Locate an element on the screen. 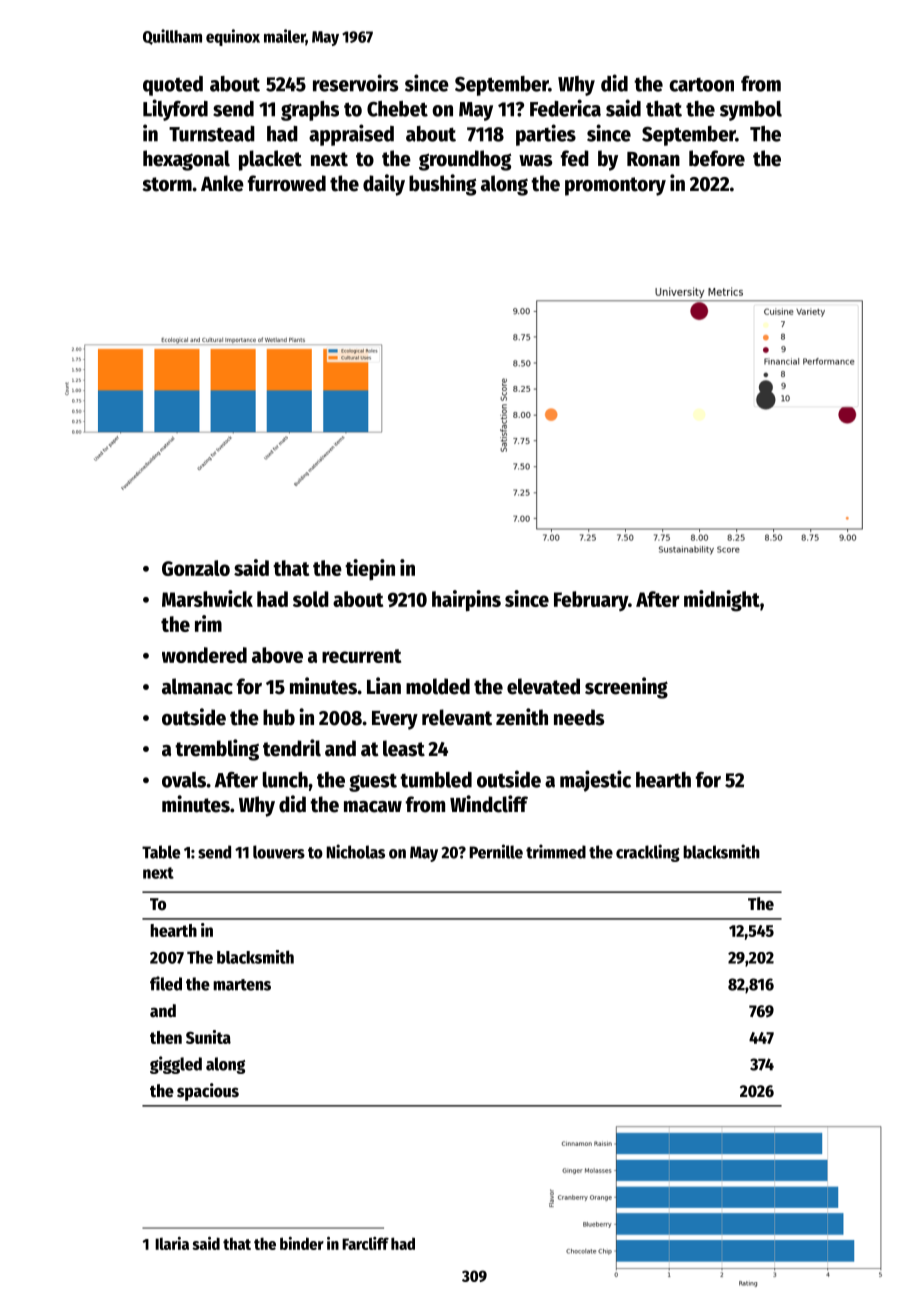 Image resolution: width=924 pixels, height=1314 pixels. groundhog is located at coordinates (465, 160).
